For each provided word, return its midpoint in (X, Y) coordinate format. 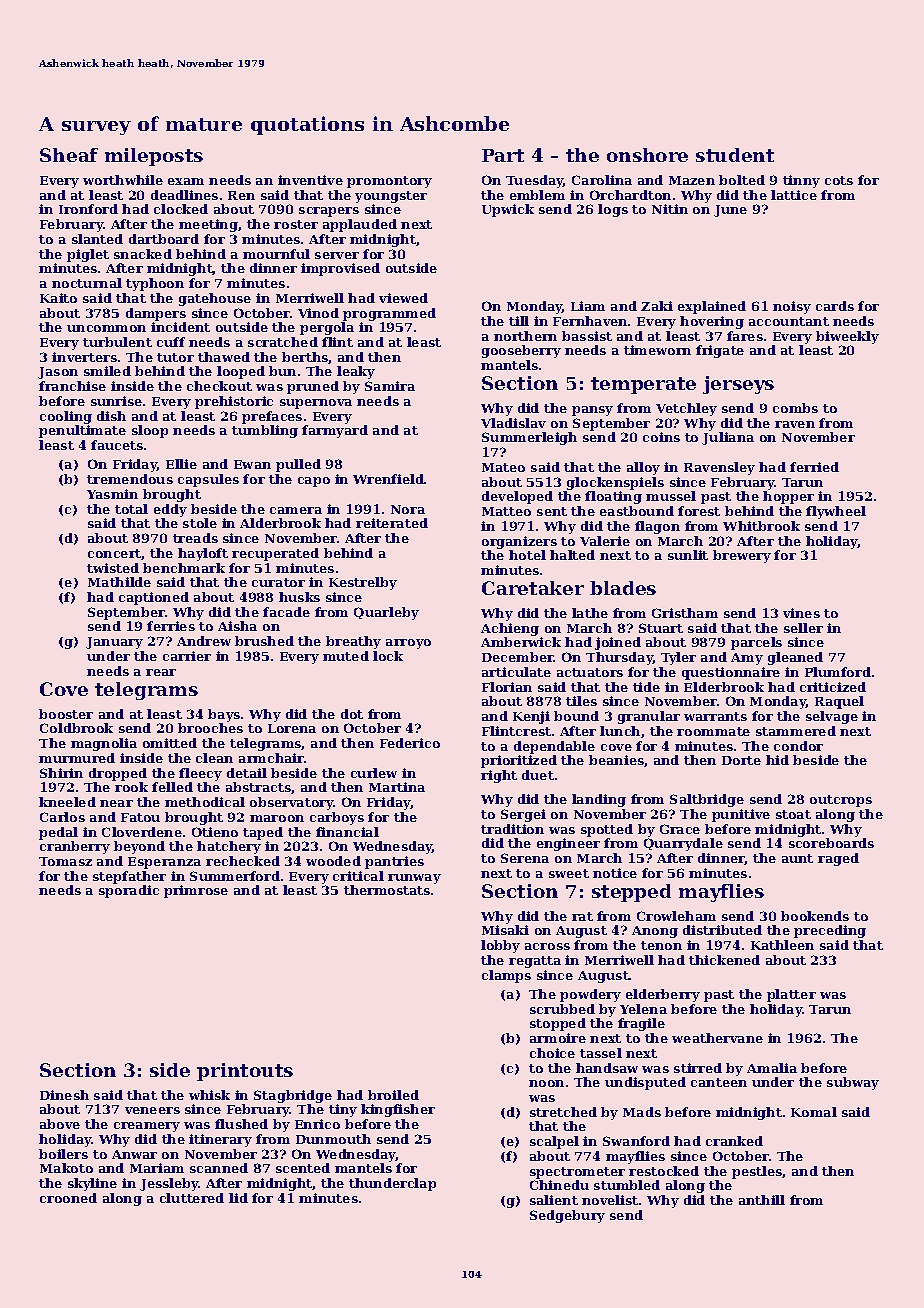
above (60, 1124)
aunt (797, 858)
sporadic (129, 891)
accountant (789, 321)
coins (661, 437)
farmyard (335, 431)
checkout (219, 386)
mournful (276, 254)
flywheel (836, 512)
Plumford (838, 672)
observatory (292, 803)
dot (352, 714)
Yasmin (112, 494)
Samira (390, 386)
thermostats (387, 890)
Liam (588, 306)
